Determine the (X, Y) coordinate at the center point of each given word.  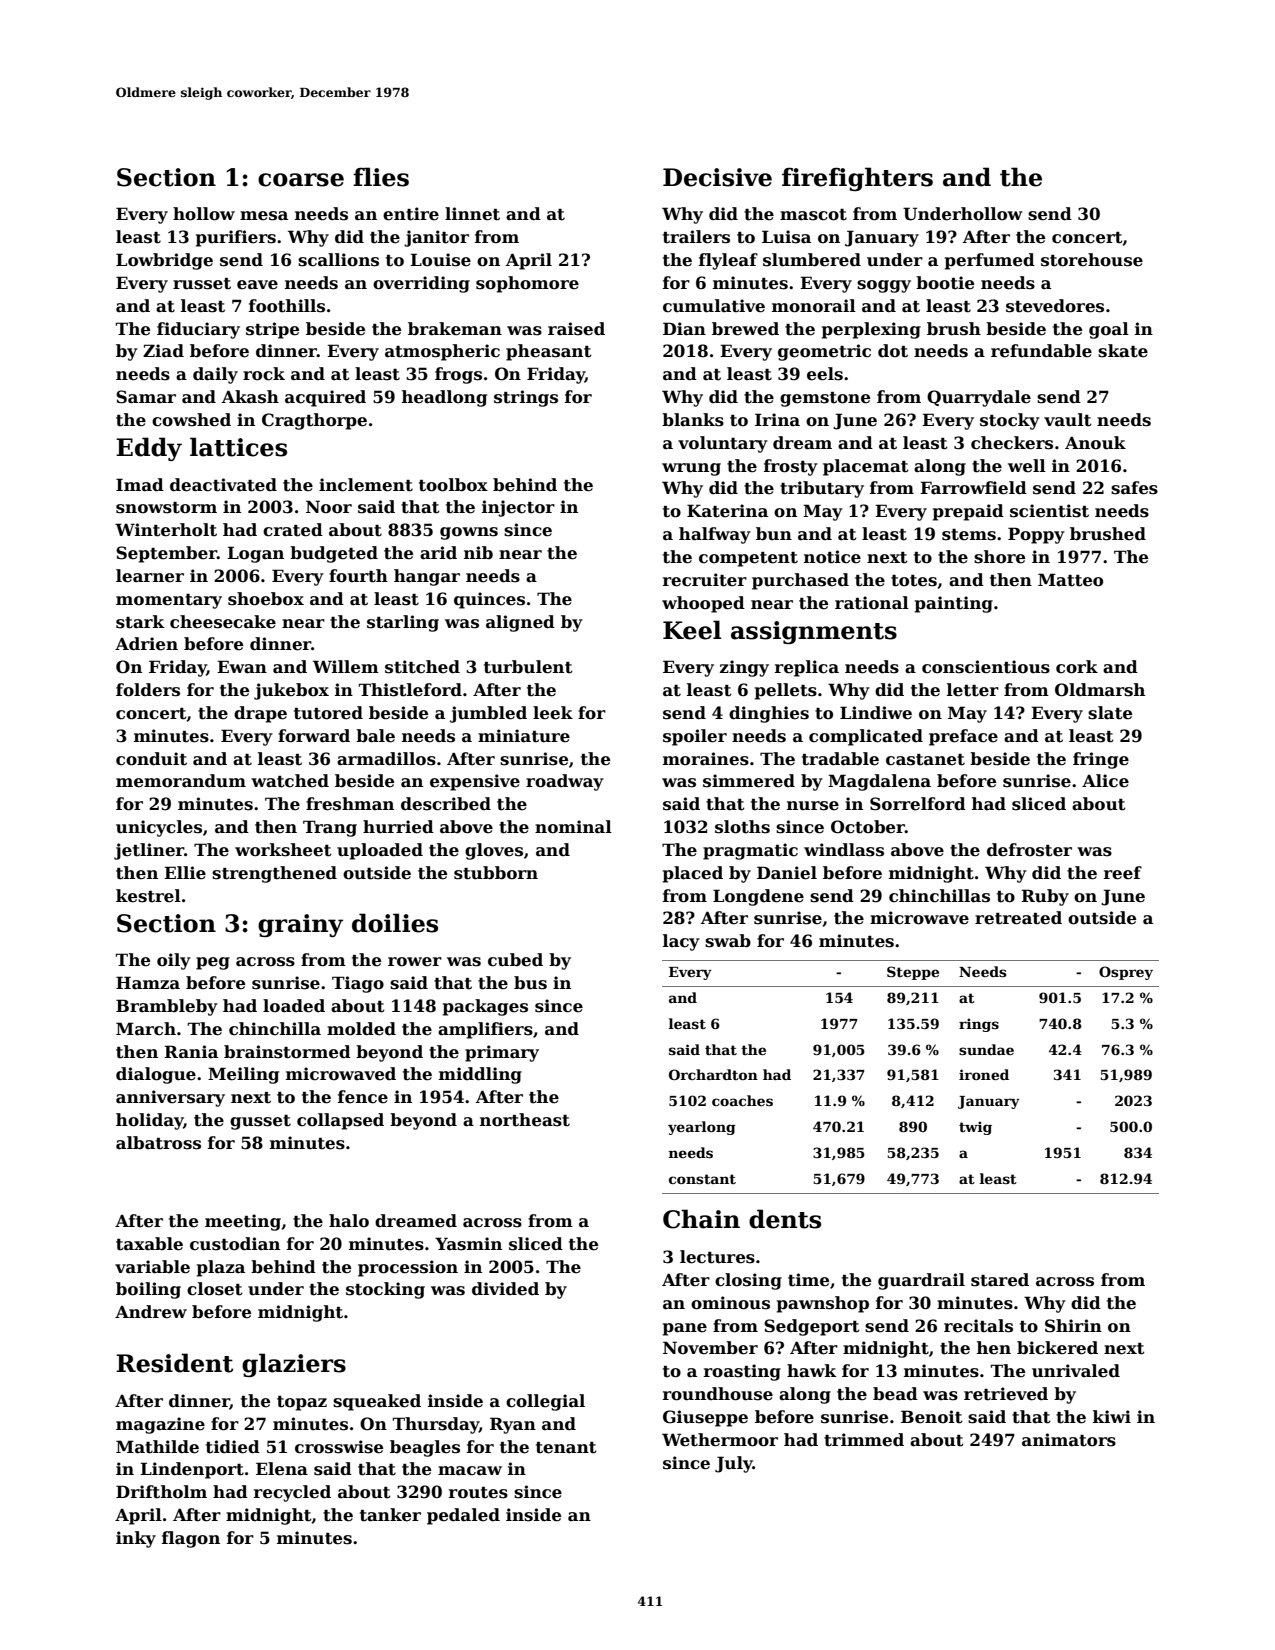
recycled (292, 1493)
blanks (693, 420)
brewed (745, 329)
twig (975, 1128)
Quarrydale (979, 398)
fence (363, 1097)
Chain (701, 1219)
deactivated (223, 485)
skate (1123, 351)
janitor (436, 238)
